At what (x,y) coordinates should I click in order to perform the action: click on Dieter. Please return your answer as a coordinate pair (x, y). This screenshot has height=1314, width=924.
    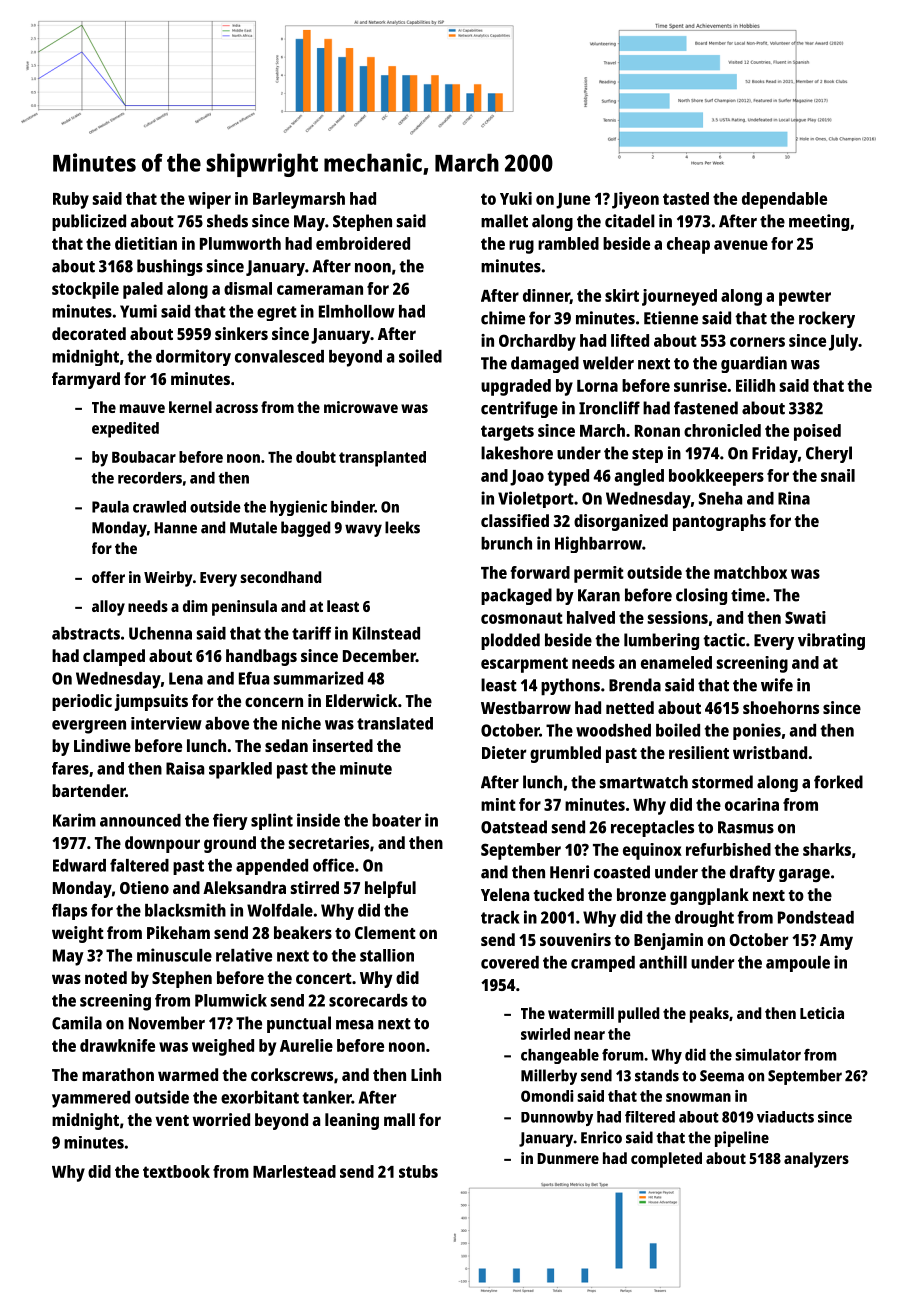
    Looking at the image, I should click on (504, 752).
